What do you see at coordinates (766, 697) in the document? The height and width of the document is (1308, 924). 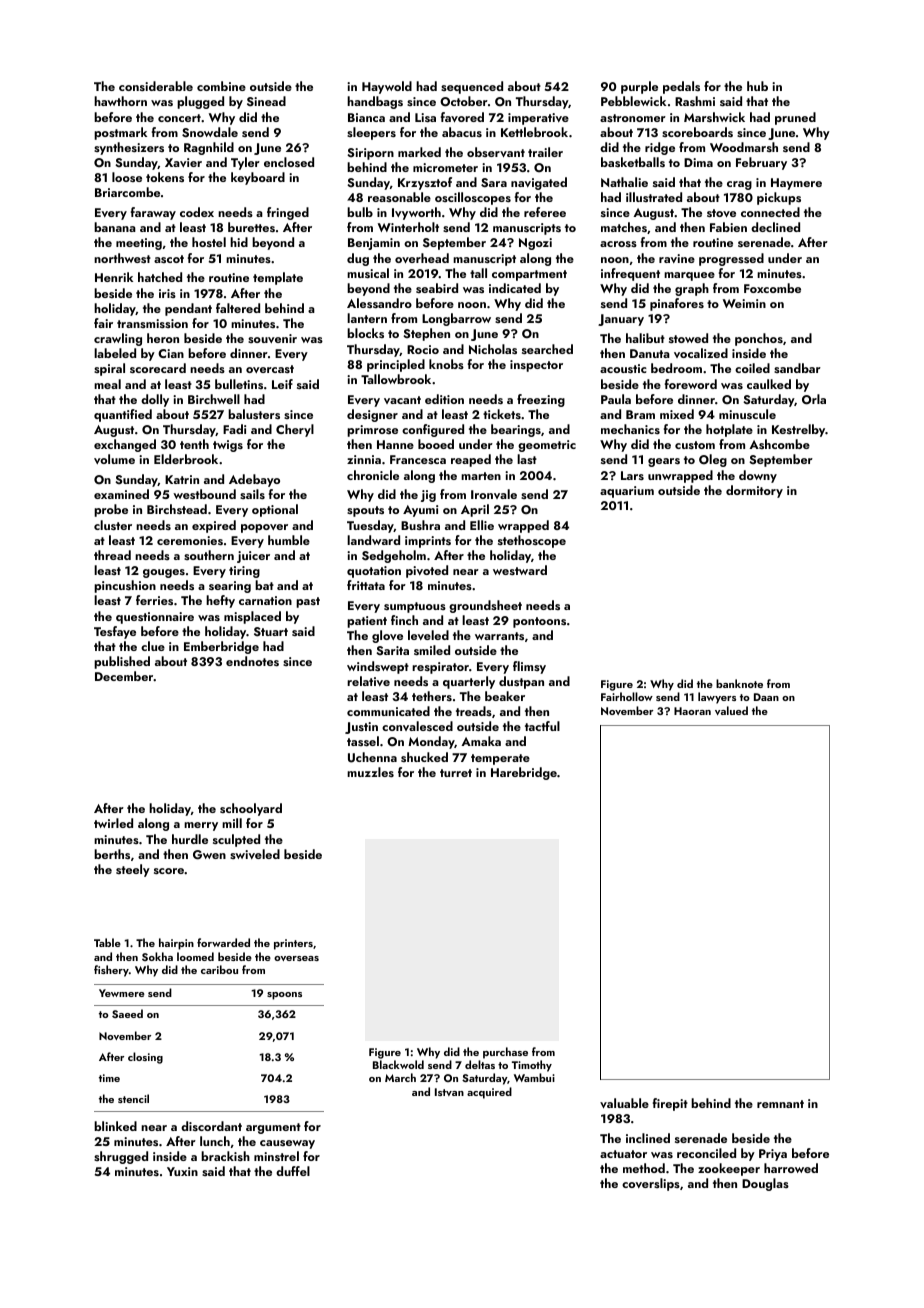 I see `Daan` at bounding box center [766, 697].
